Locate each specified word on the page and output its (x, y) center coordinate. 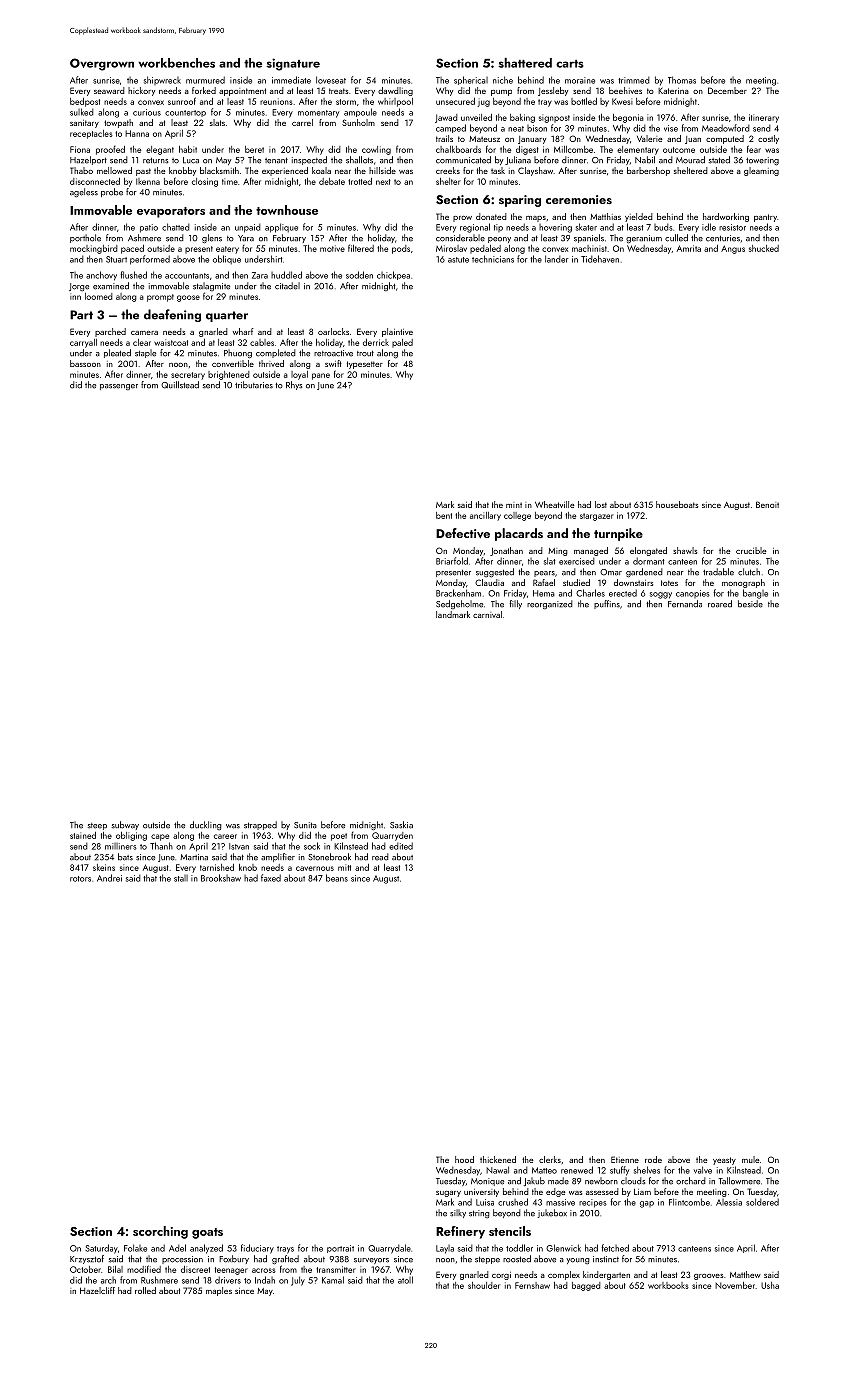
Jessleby (553, 91)
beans (337, 878)
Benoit (767, 504)
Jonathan (506, 551)
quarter (227, 316)
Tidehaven (600, 259)
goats (207, 1233)
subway (125, 825)
